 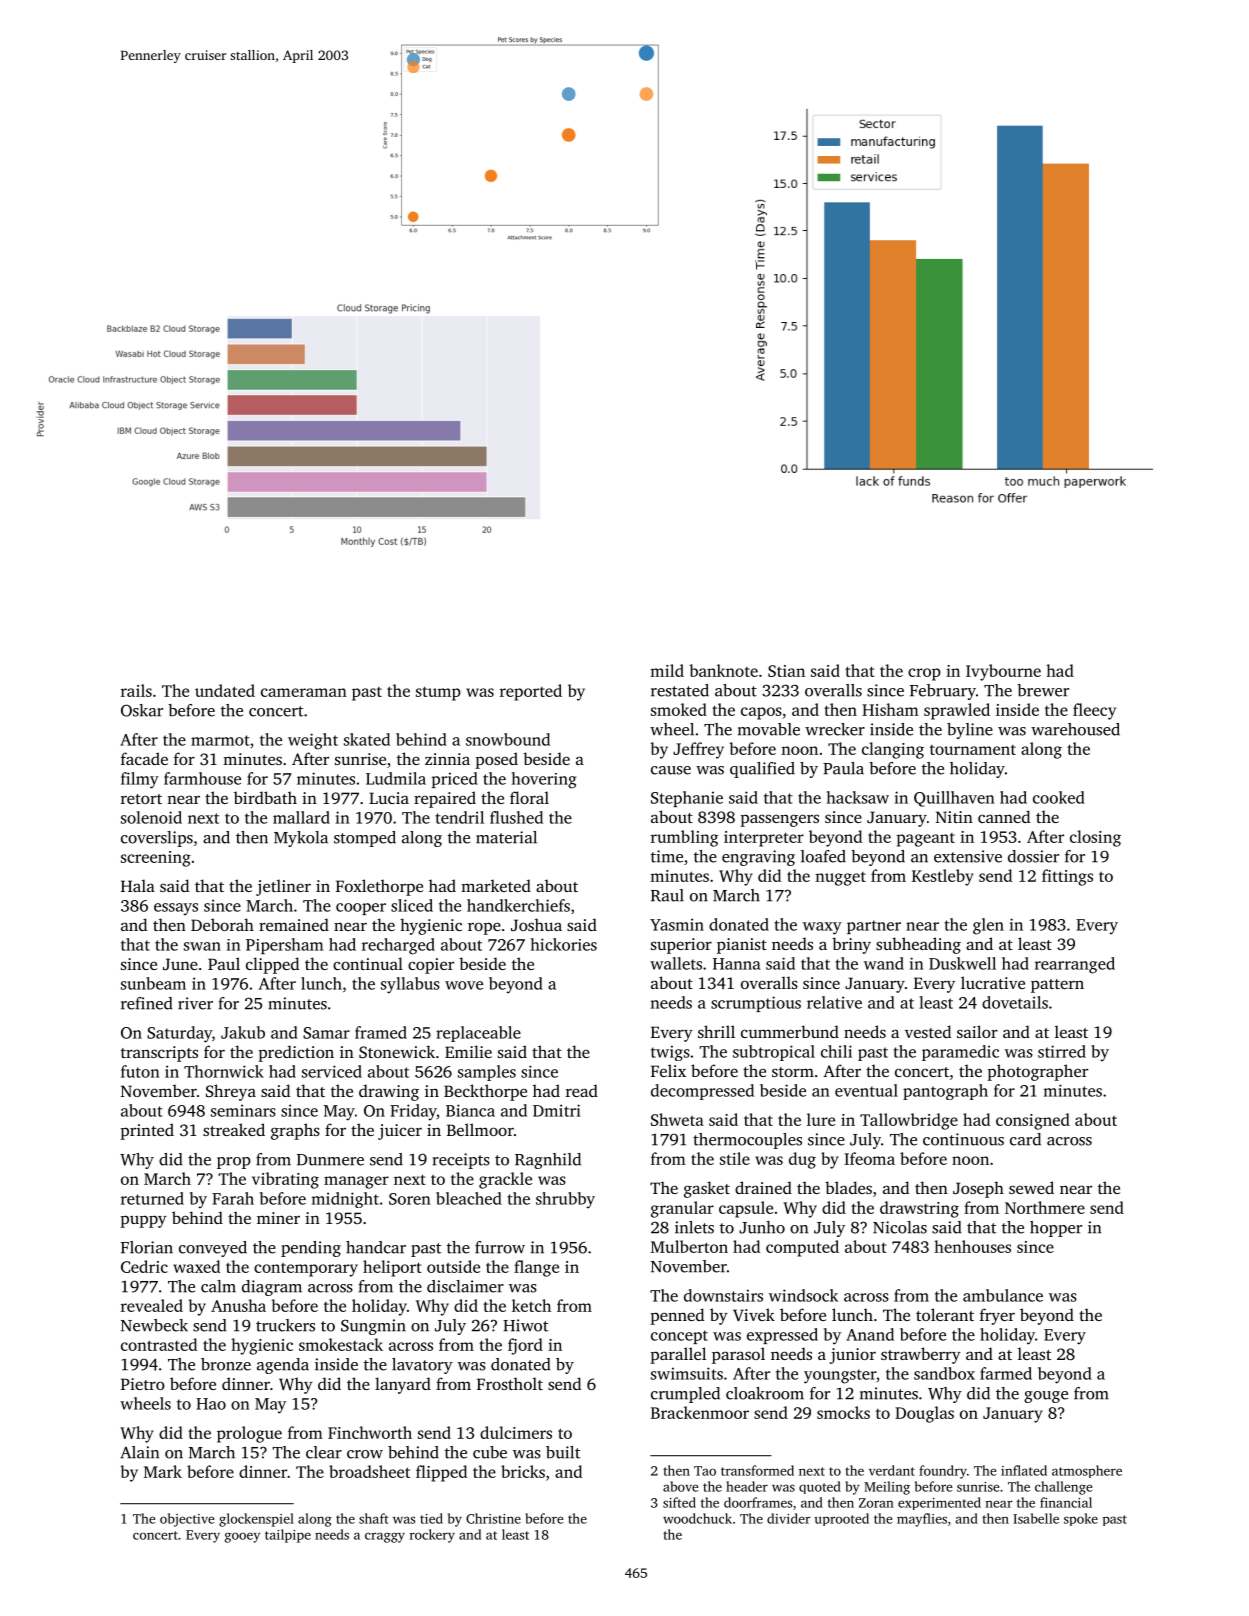 I want to click on futon, so click(x=140, y=1071).
